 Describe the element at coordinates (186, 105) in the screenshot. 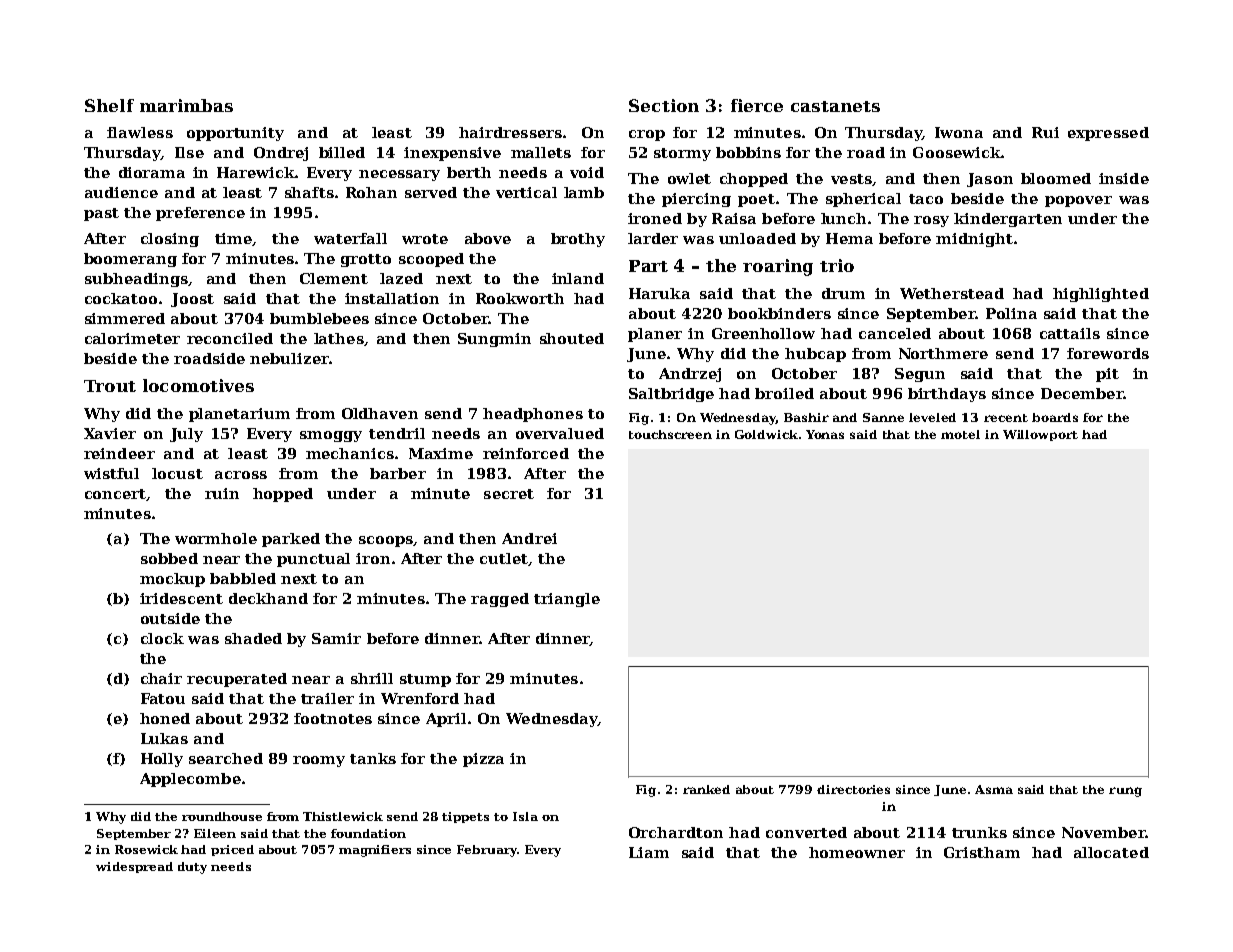

I see `marimbas` at that location.
